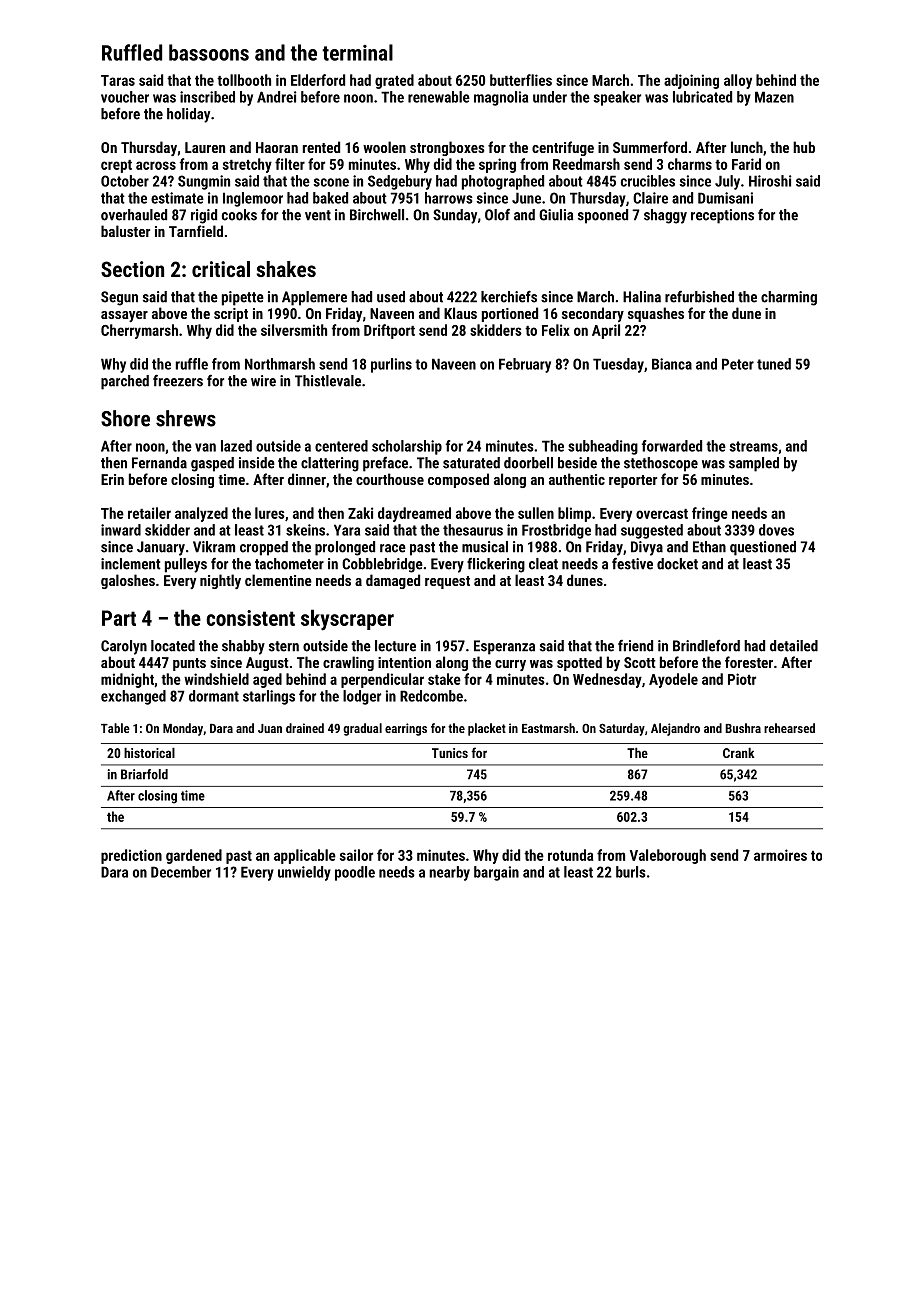  I want to click on bargain, so click(496, 873).
